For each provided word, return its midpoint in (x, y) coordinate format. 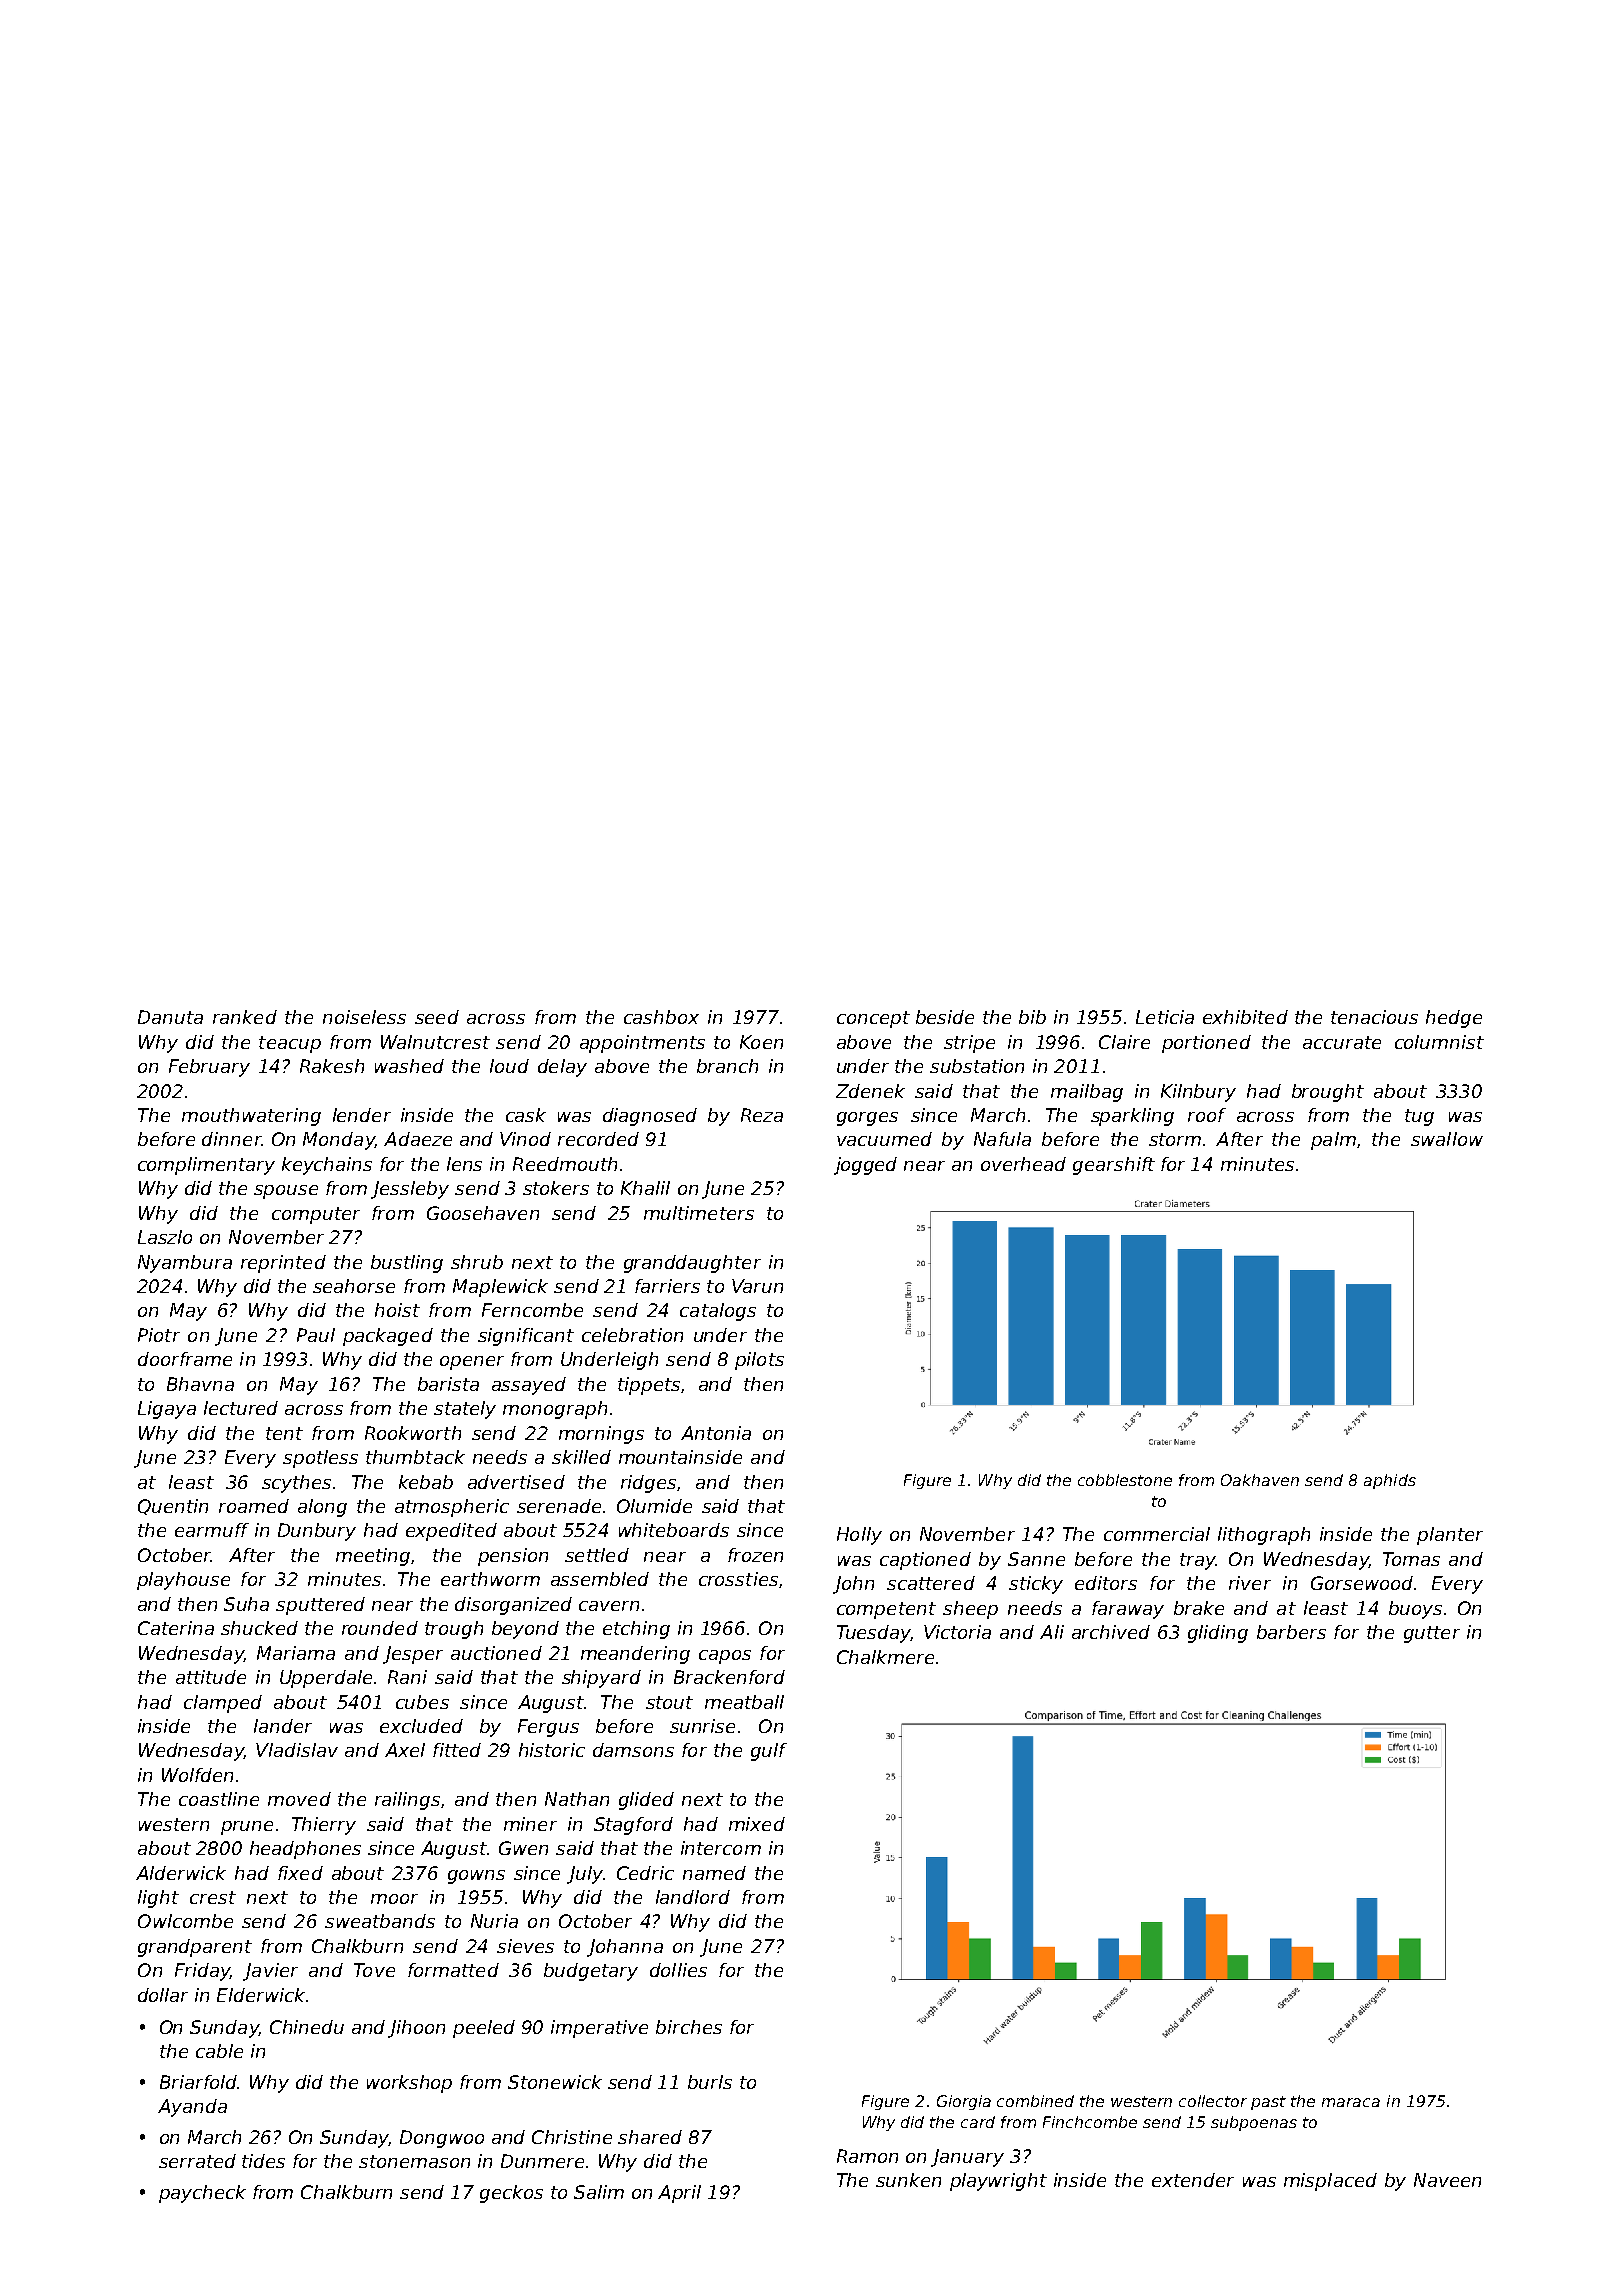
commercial (1157, 1534)
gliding (1218, 1634)
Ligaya (167, 1410)
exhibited (1245, 1017)
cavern (609, 1606)
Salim (599, 2192)
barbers (1291, 1632)
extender (1193, 2180)
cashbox (661, 1017)
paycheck (202, 2194)
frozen (755, 1555)
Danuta (170, 1017)
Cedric (645, 1873)
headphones (305, 1850)
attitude (211, 1677)
